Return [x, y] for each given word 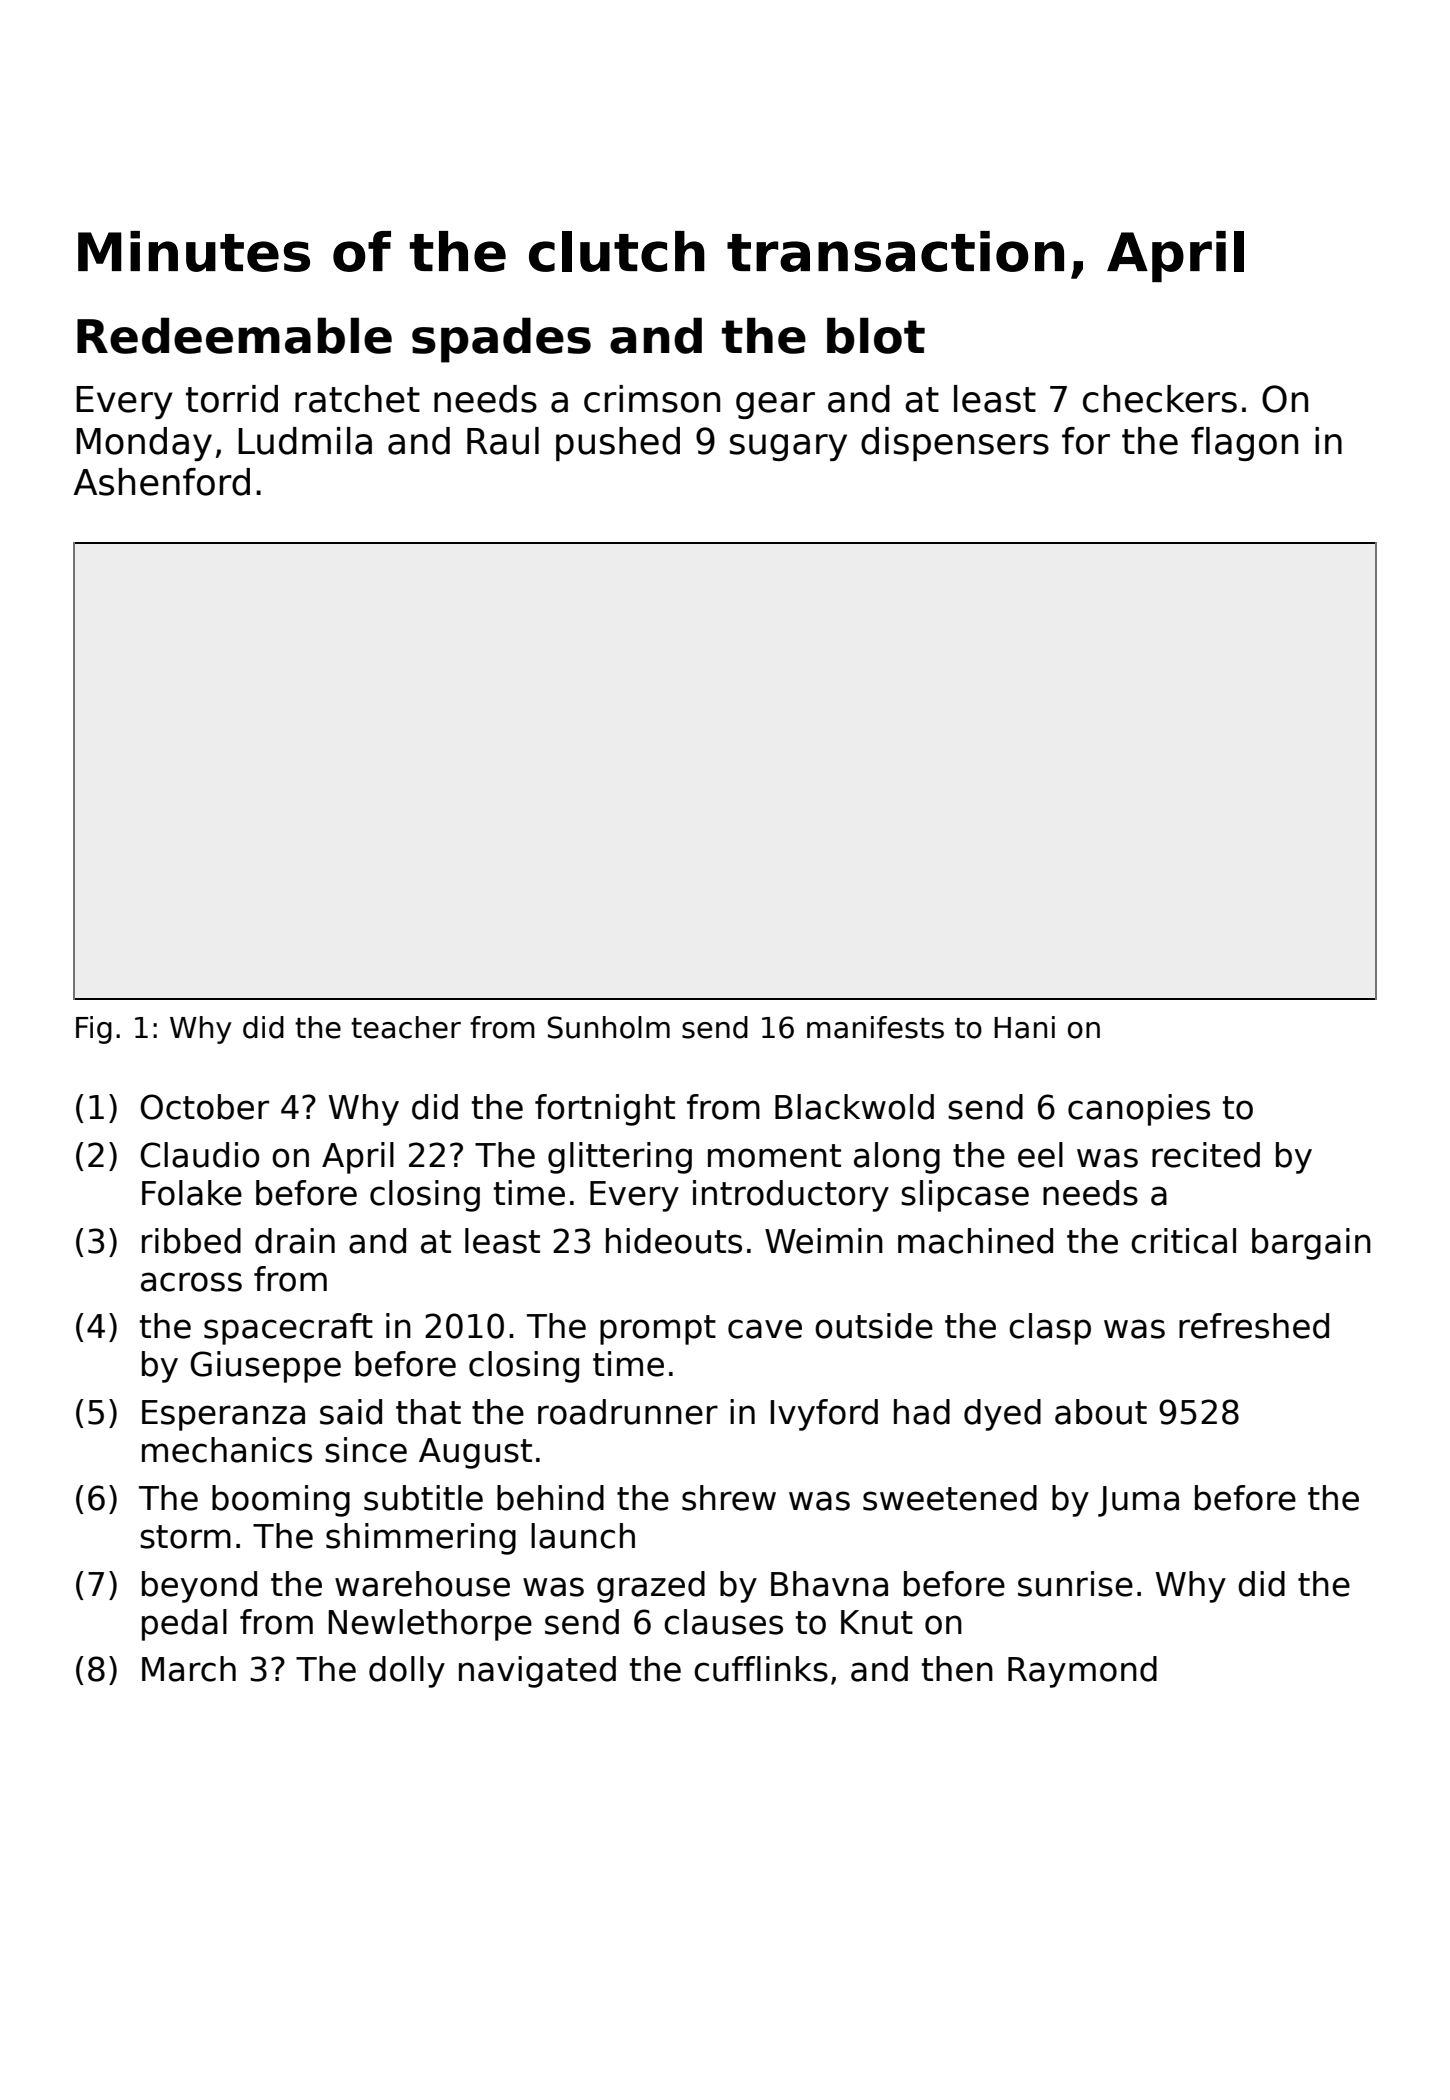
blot [876, 335]
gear [775, 405]
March [189, 1669]
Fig [94, 1030]
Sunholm [609, 1027]
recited [1206, 1155]
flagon [1244, 444]
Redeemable [234, 335]
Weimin [824, 1241]
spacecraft [288, 1329]
